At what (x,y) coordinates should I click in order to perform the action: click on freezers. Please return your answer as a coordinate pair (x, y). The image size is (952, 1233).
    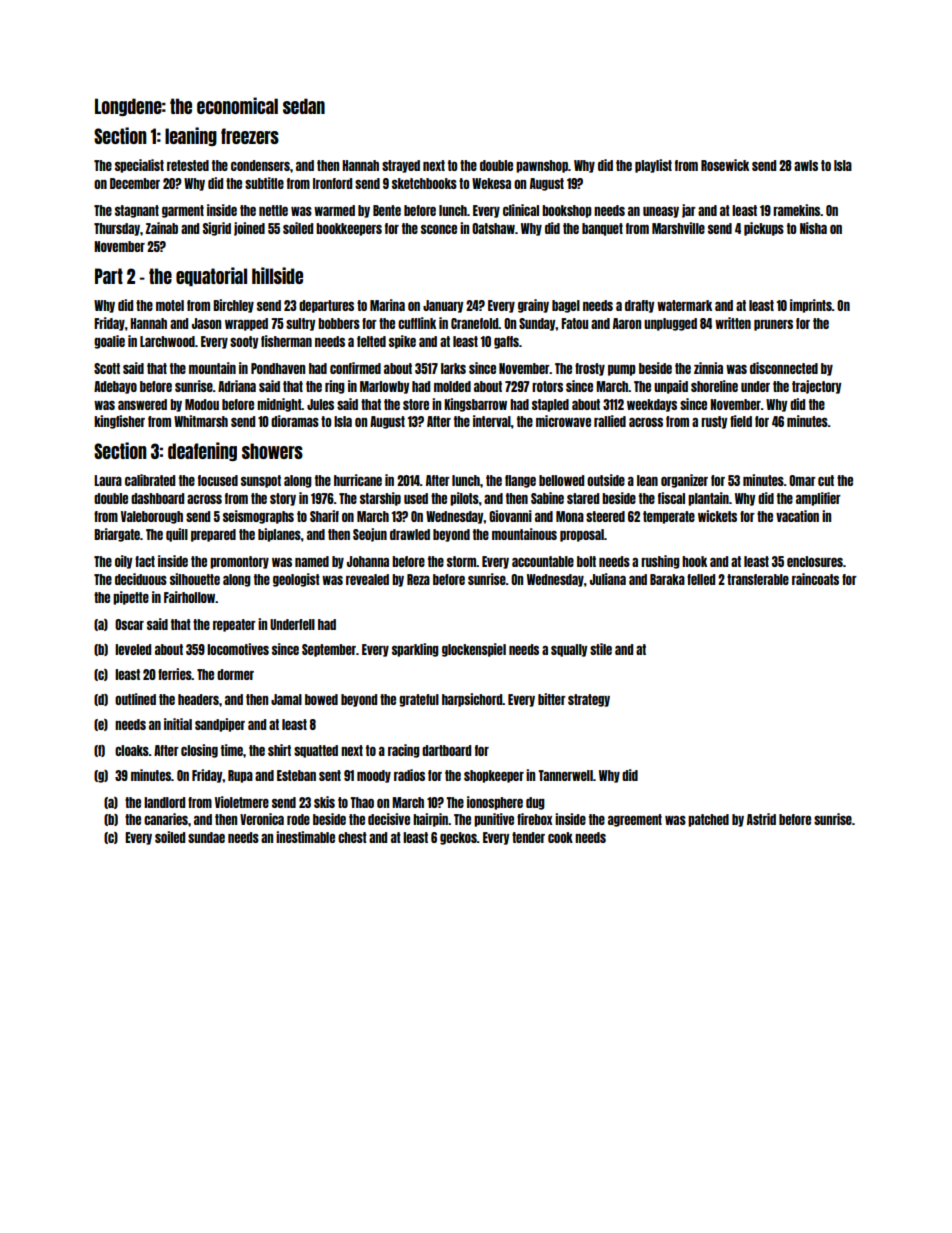
    Looking at the image, I should click on (250, 136).
